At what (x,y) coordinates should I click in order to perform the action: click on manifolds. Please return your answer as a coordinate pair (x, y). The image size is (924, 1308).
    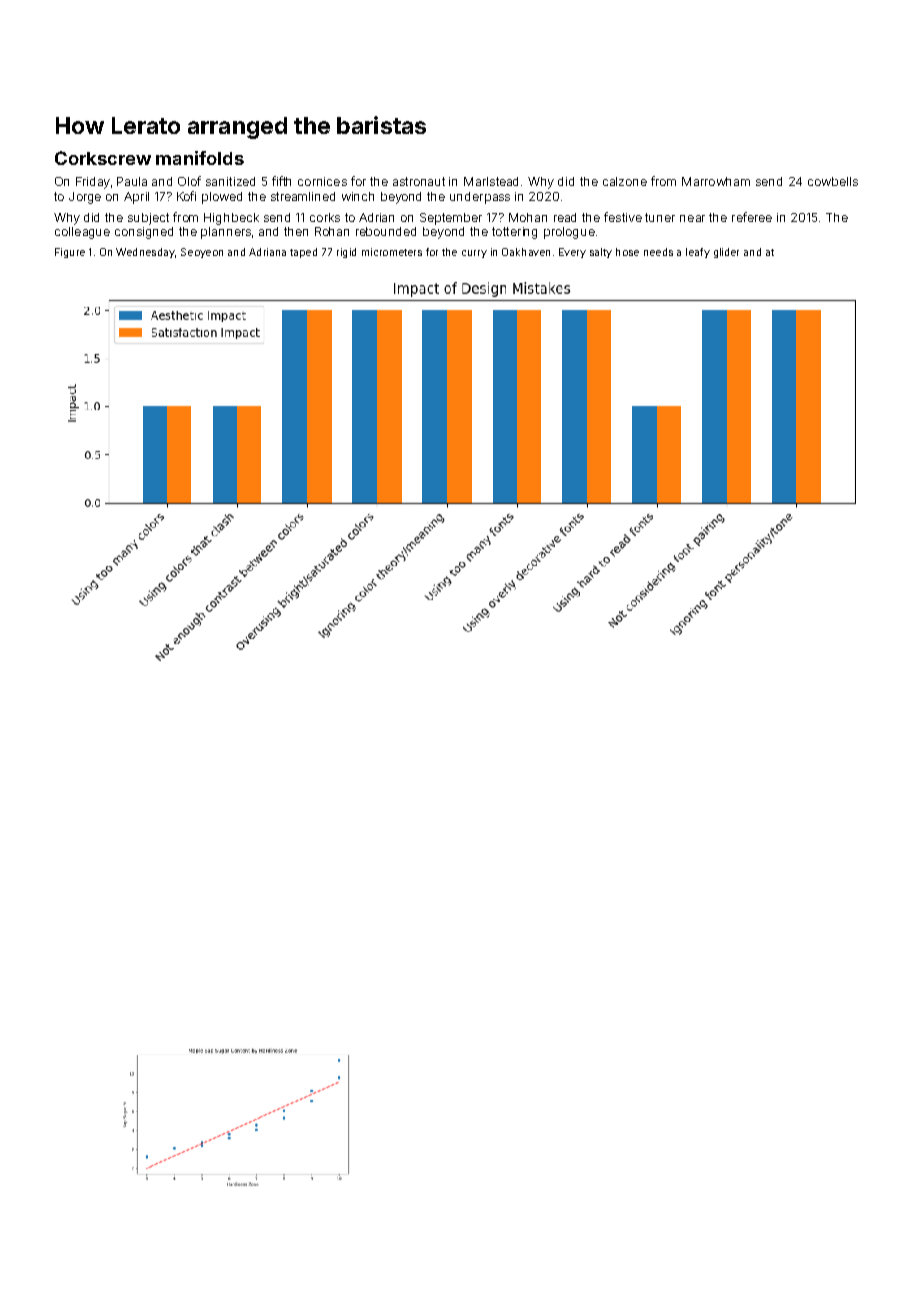
    Looking at the image, I should click on (200, 158).
